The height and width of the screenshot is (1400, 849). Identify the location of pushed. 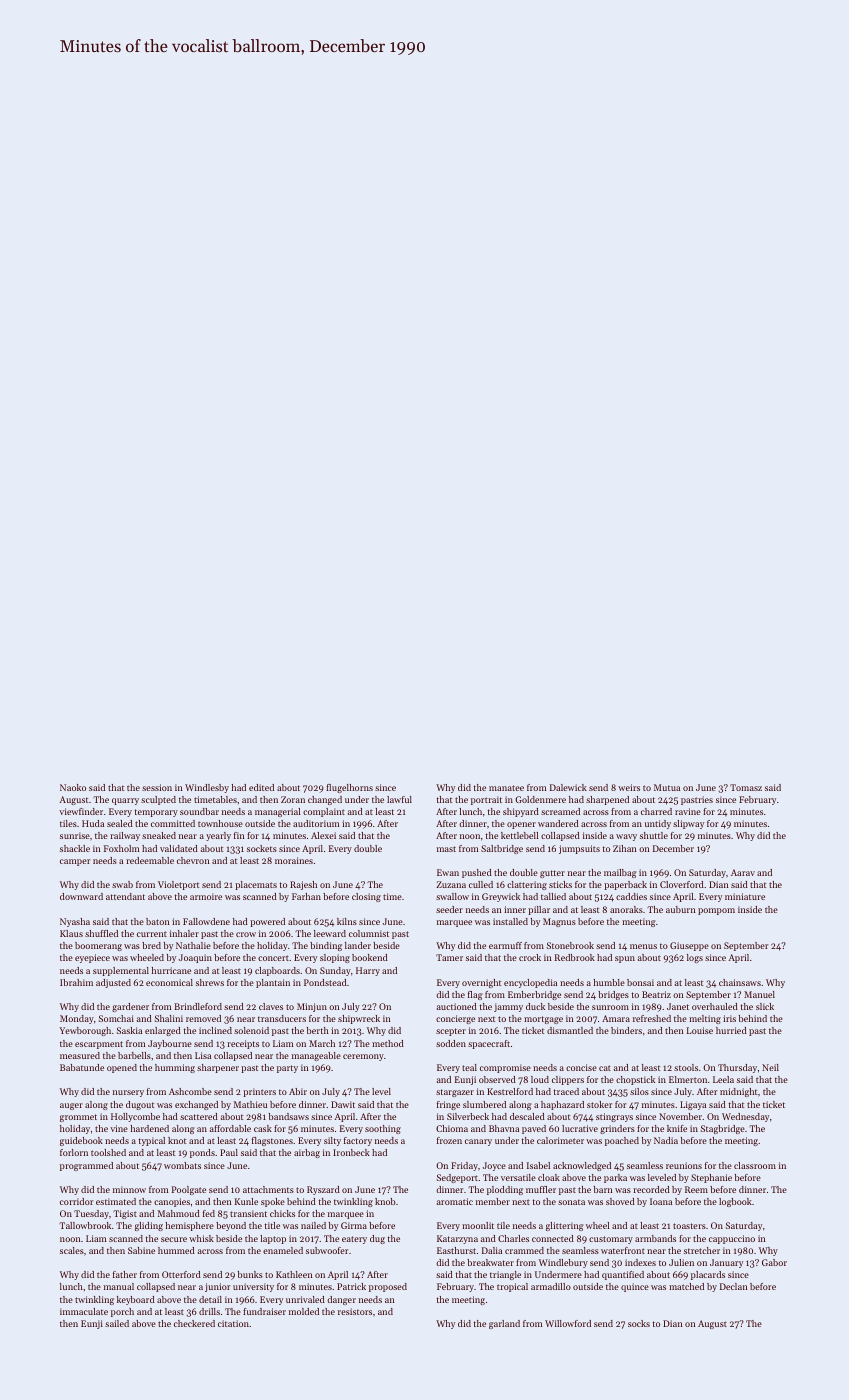
(477, 873).
